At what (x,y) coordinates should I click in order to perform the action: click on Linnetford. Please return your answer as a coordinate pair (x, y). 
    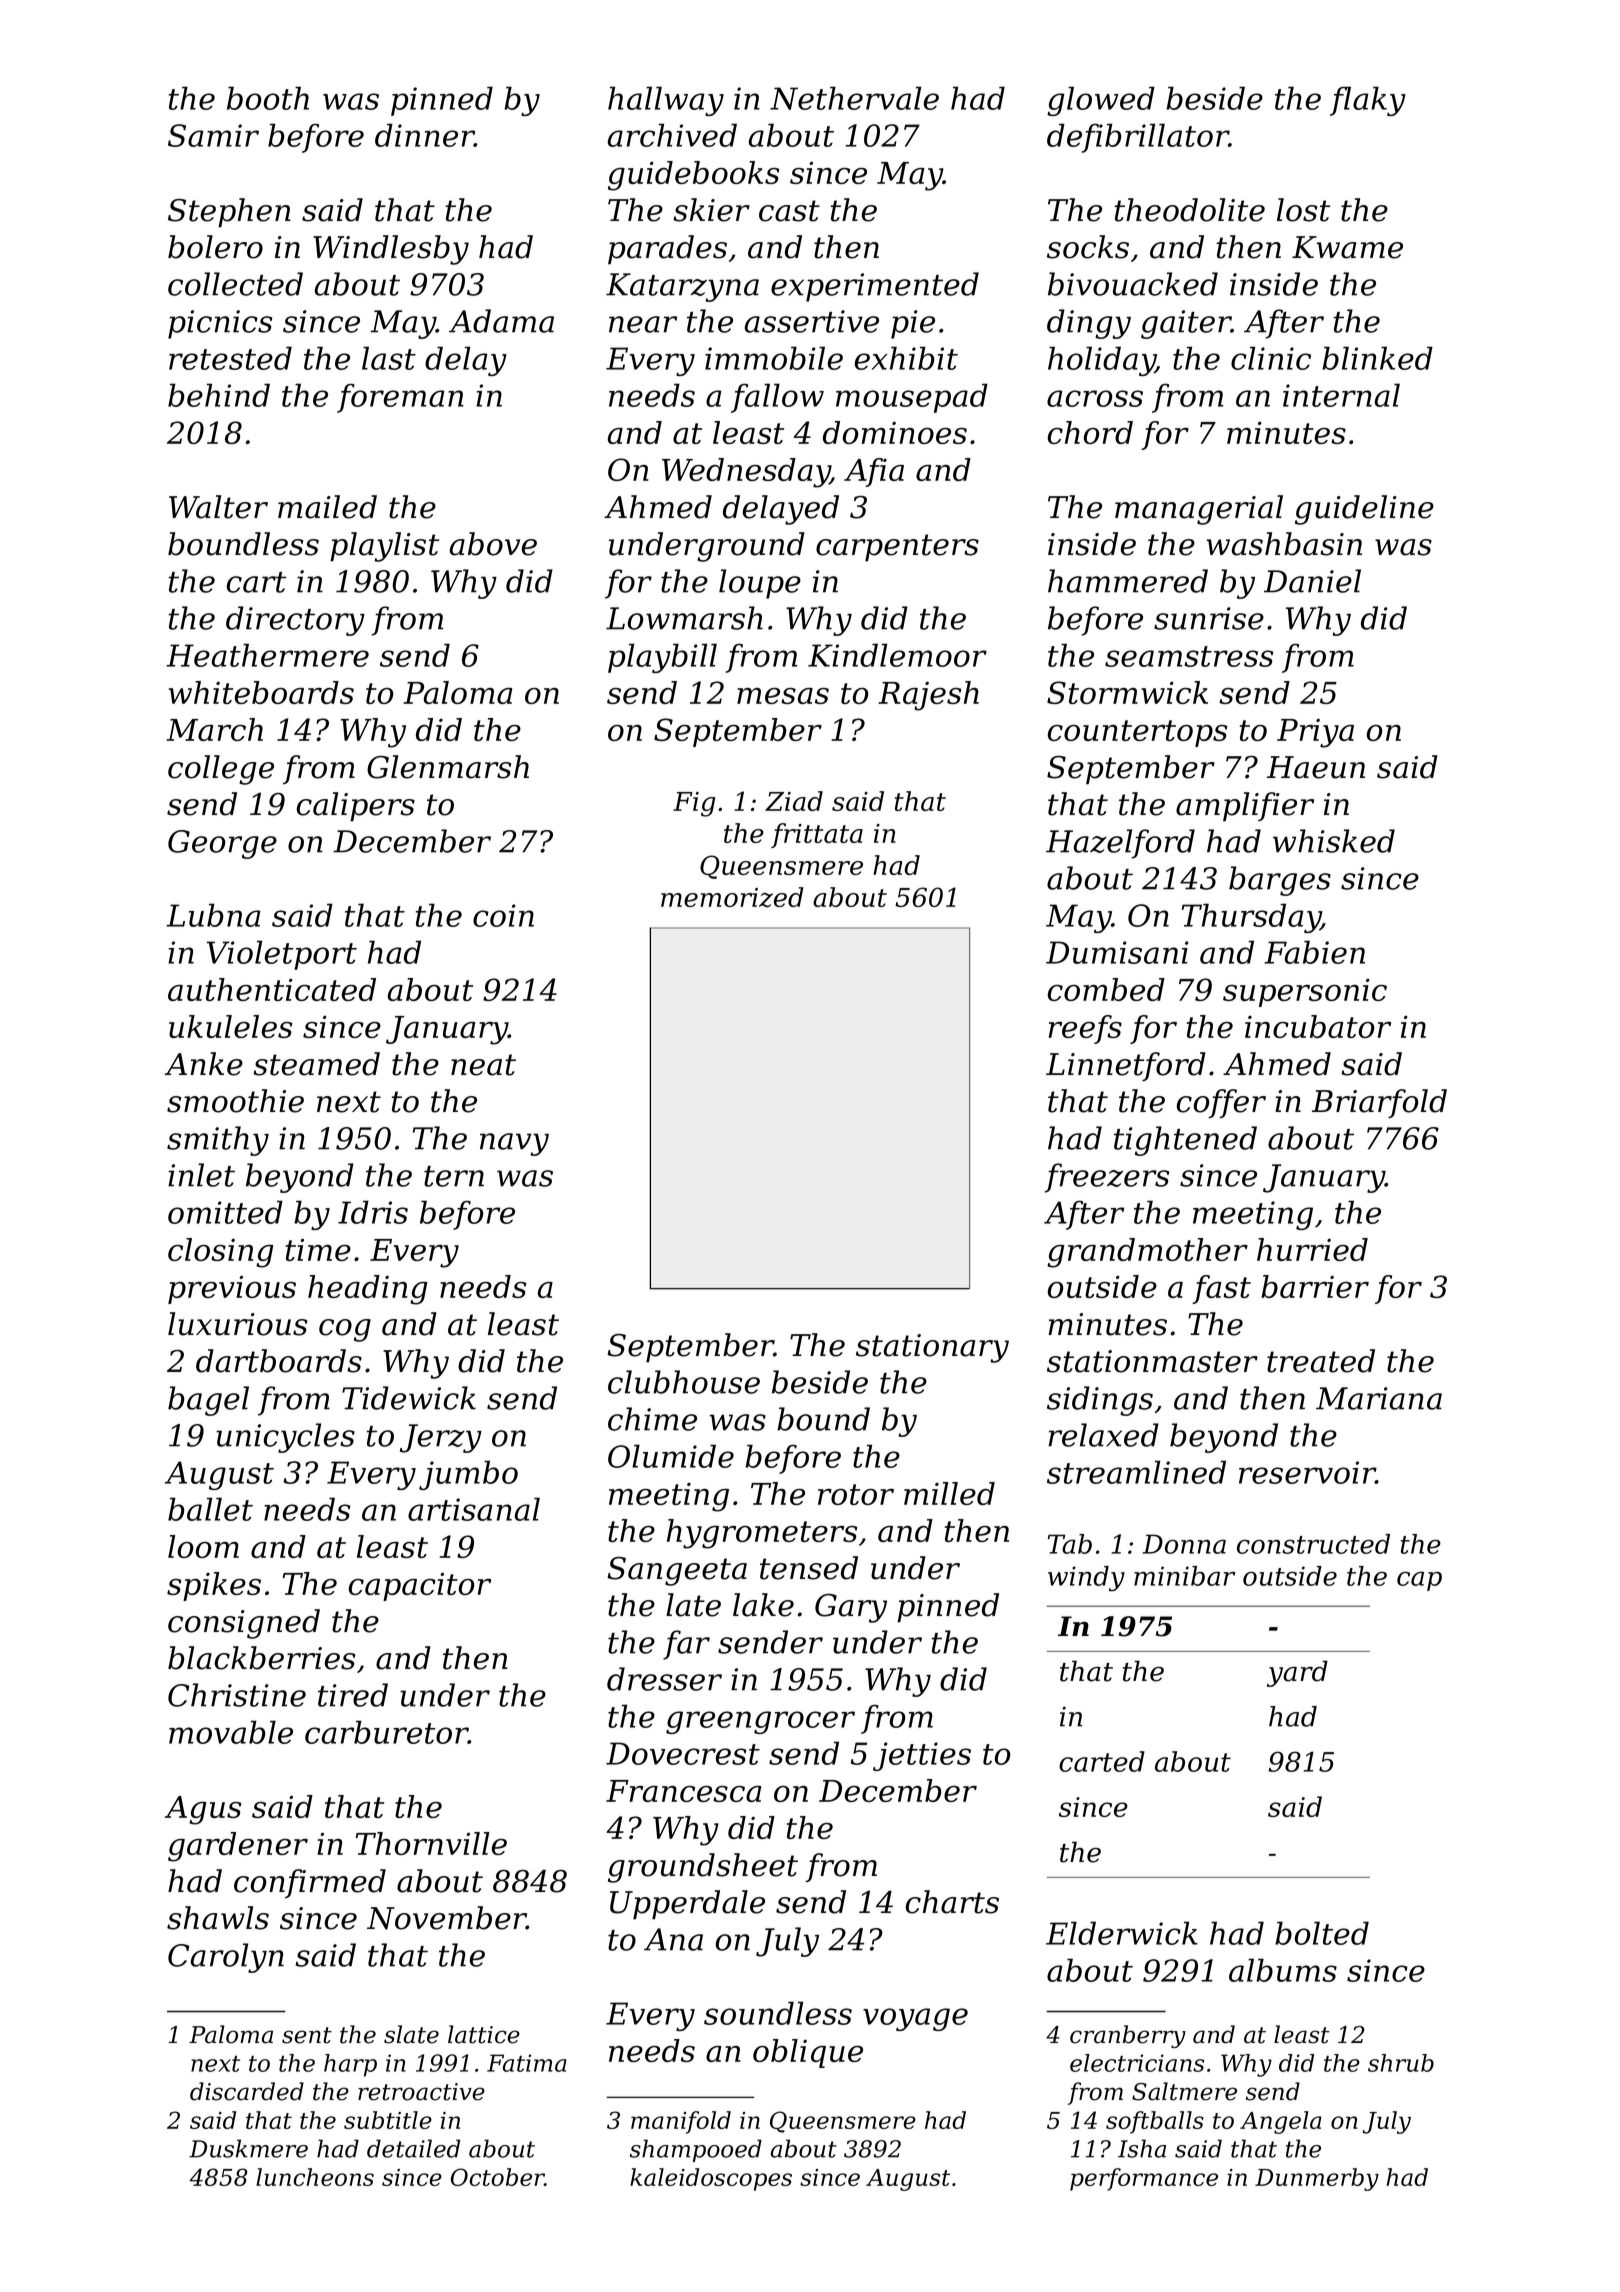
    Looking at the image, I should click on (1126, 1066).
